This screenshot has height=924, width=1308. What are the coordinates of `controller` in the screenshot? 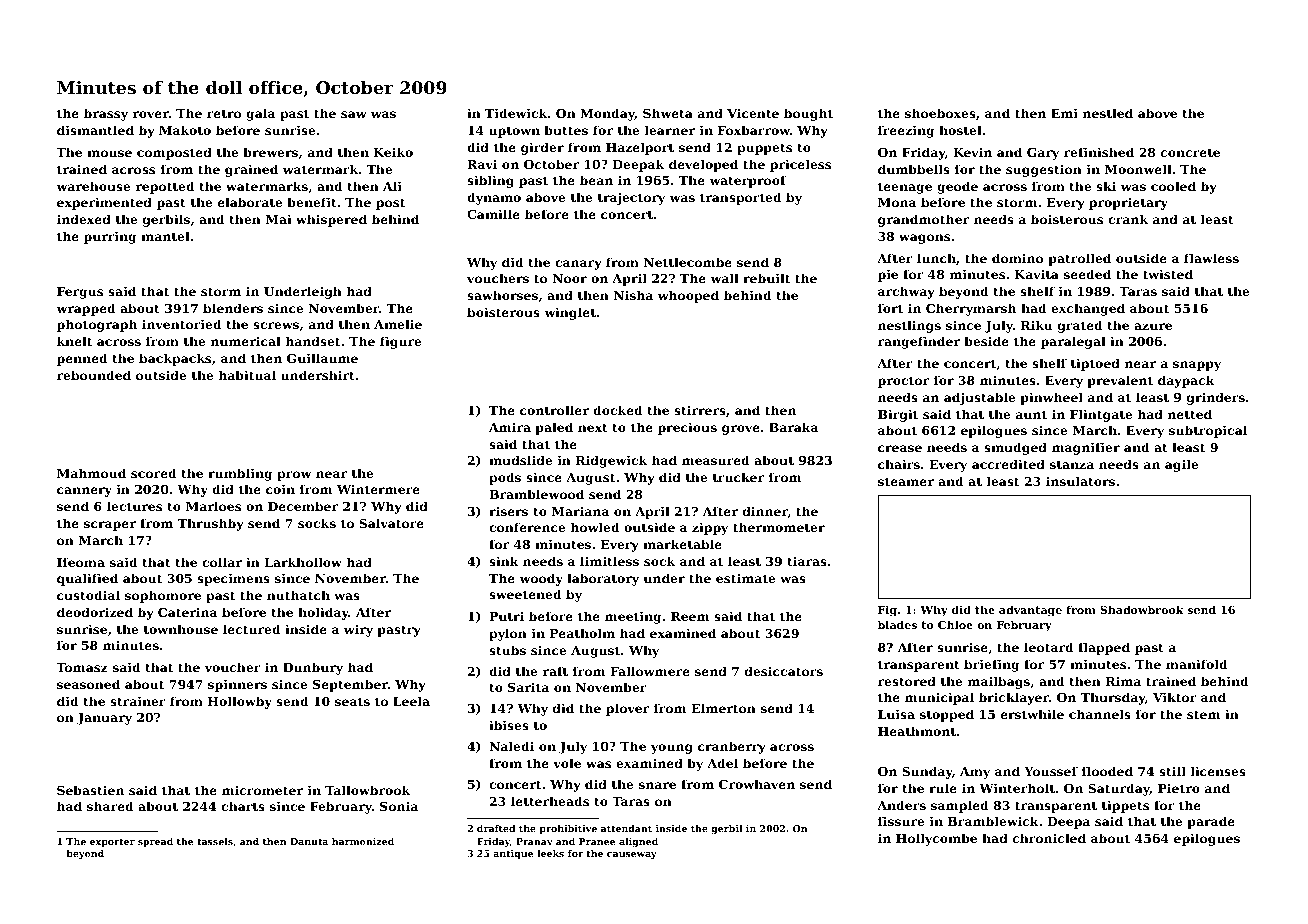 It's located at (554, 410).
